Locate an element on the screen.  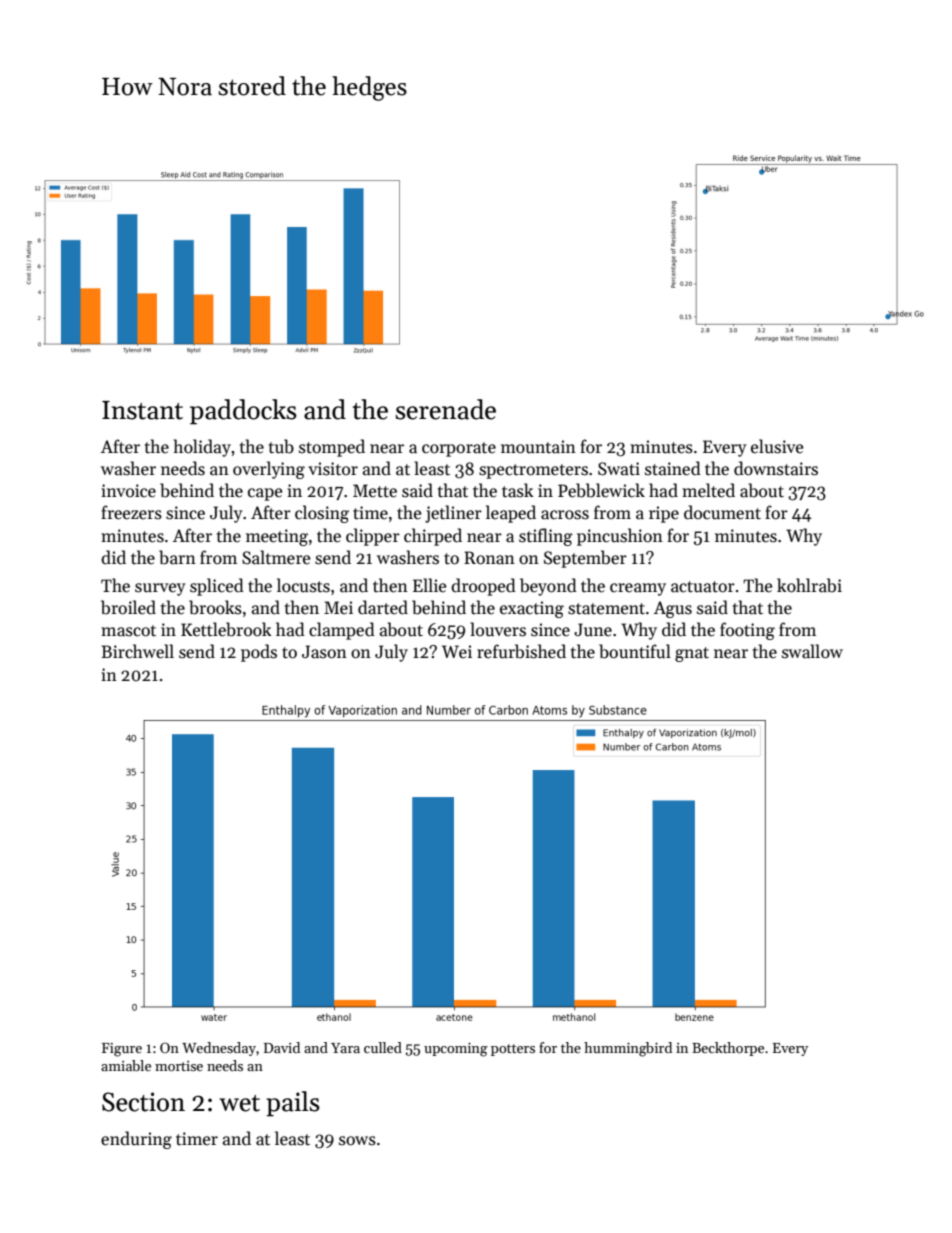
Wei is located at coordinates (457, 652).
